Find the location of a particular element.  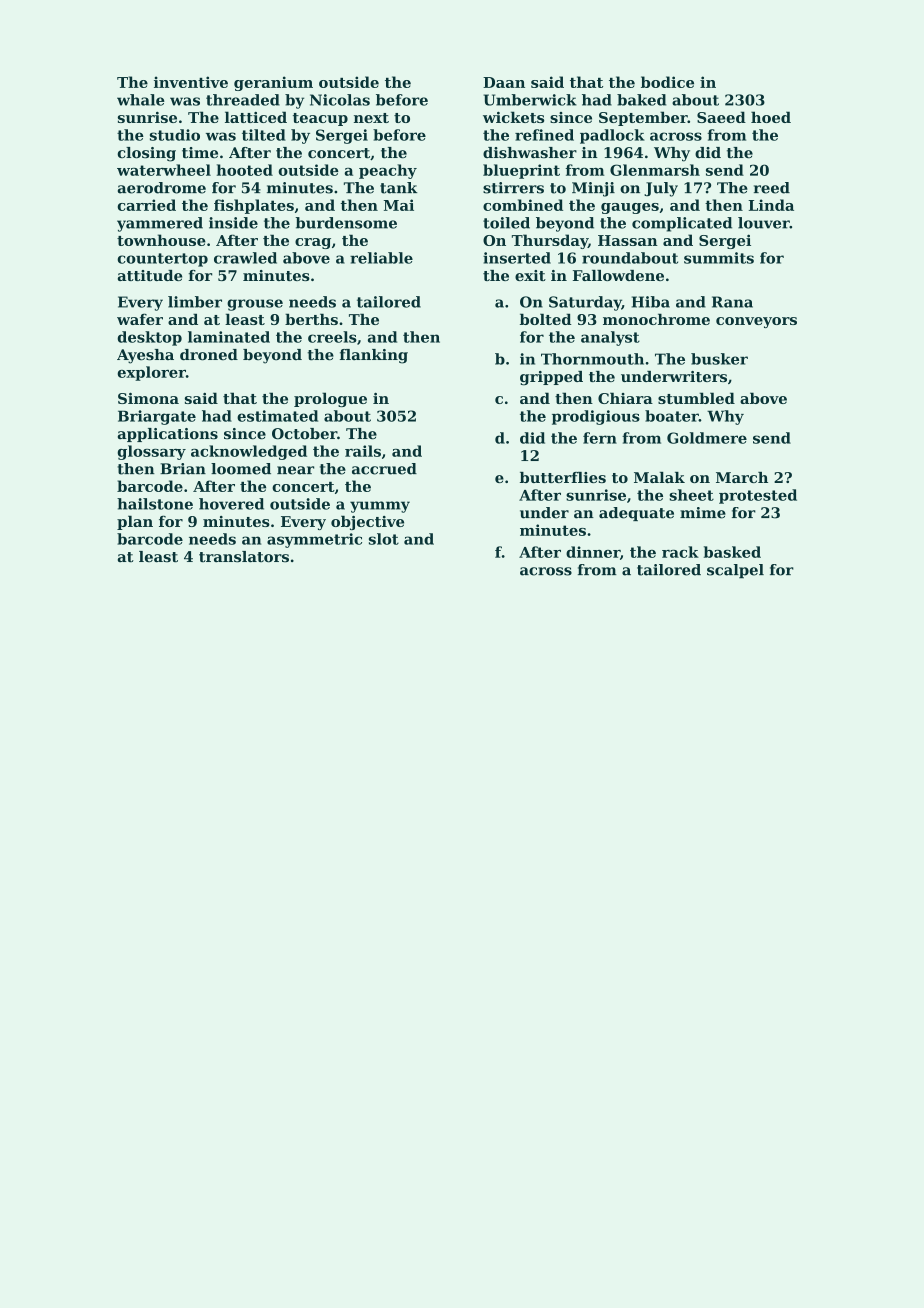

yummy is located at coordinates (380, 507).
